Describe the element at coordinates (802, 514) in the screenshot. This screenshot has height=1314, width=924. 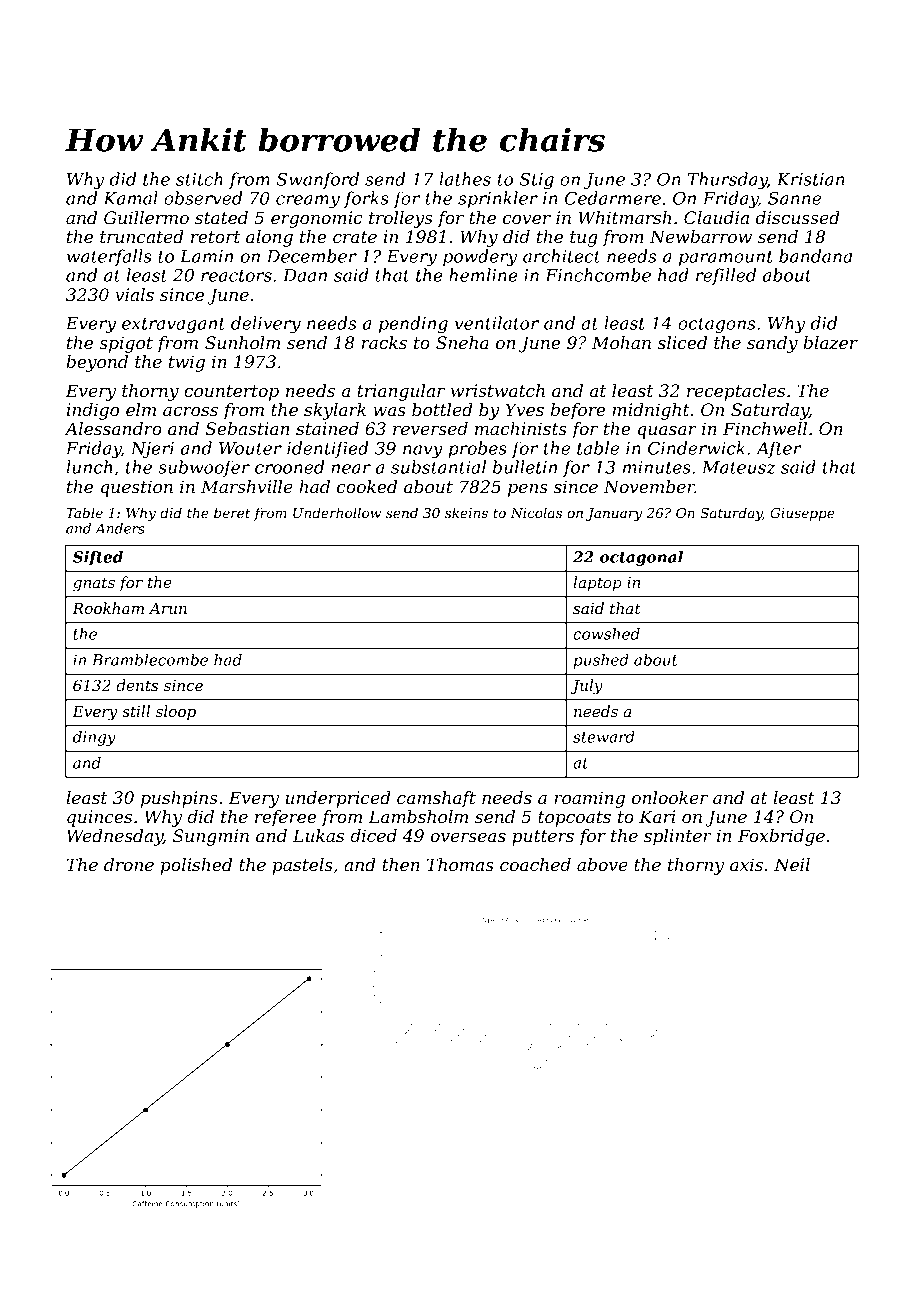
I see `Giuseppe` at that location.
